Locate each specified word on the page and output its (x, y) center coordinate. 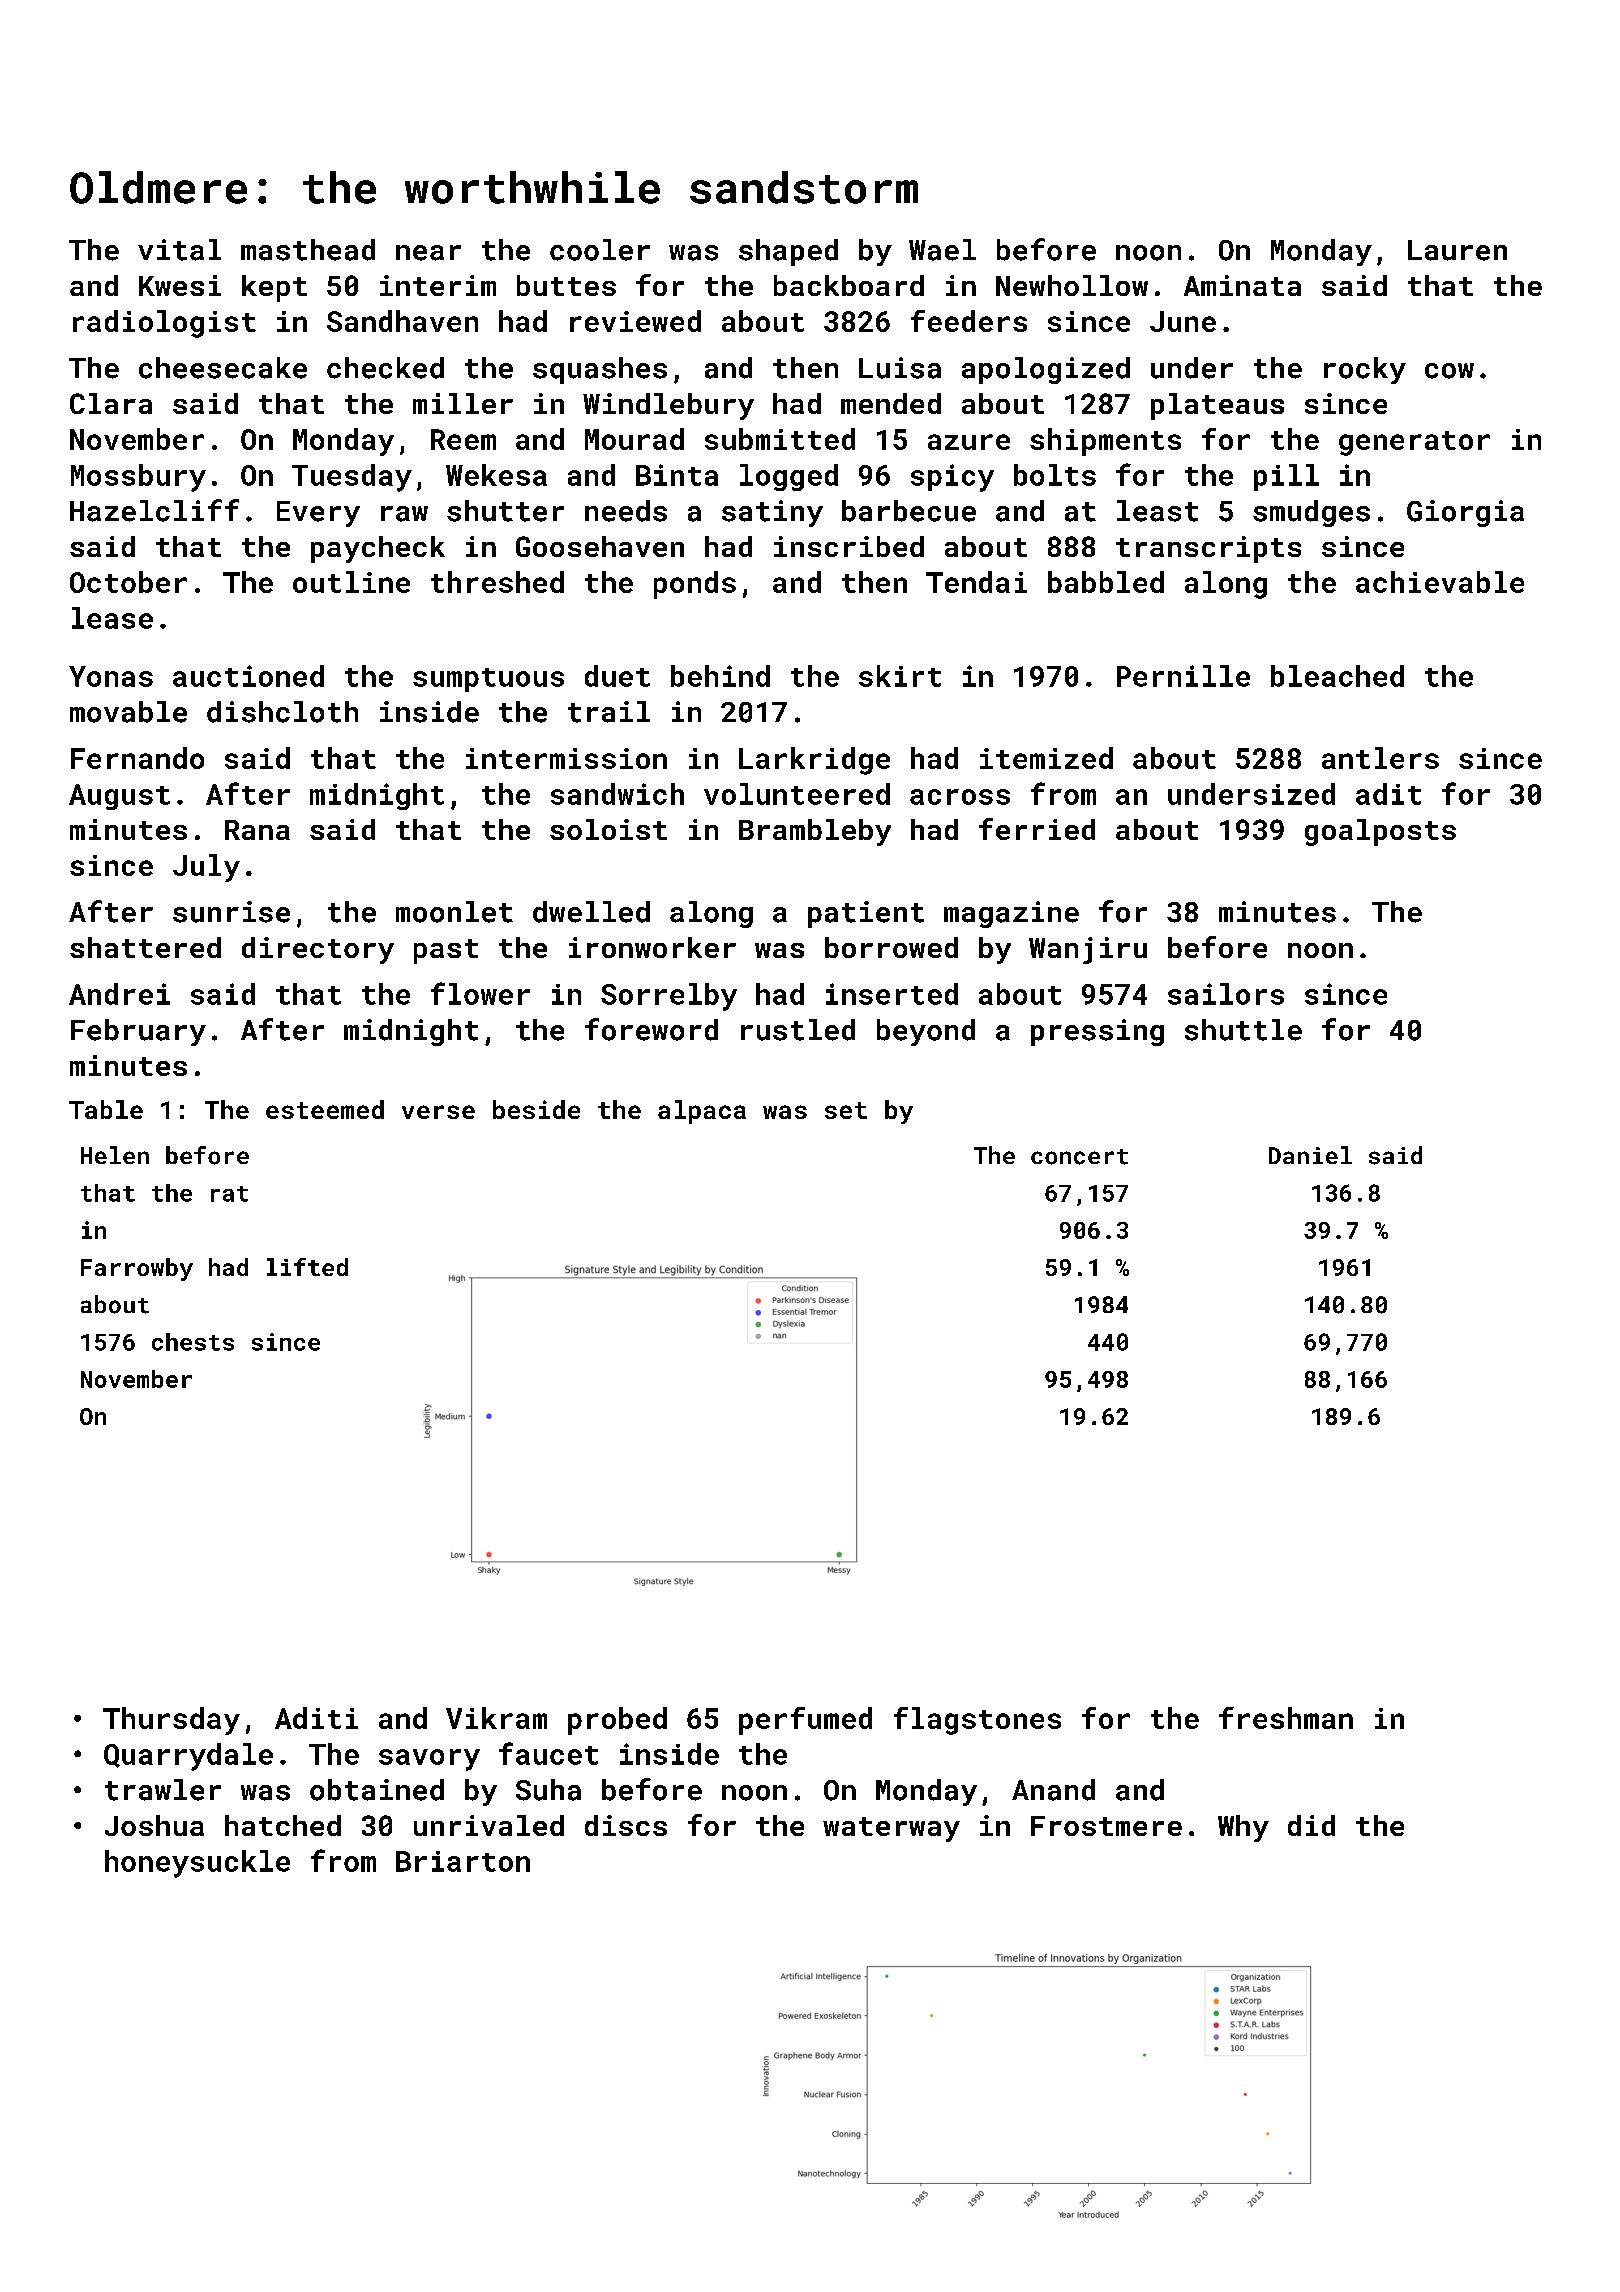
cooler (600, 250)
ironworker (652, 947)
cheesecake (223, 368)
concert (1079, 1157)
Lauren (1457, 250)
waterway (891, 1829)
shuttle (1243, 1030)
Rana (257, 830)
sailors (1226, 994)
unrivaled (489, 1825)
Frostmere (1106, 1826)
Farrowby (137, 1269)
